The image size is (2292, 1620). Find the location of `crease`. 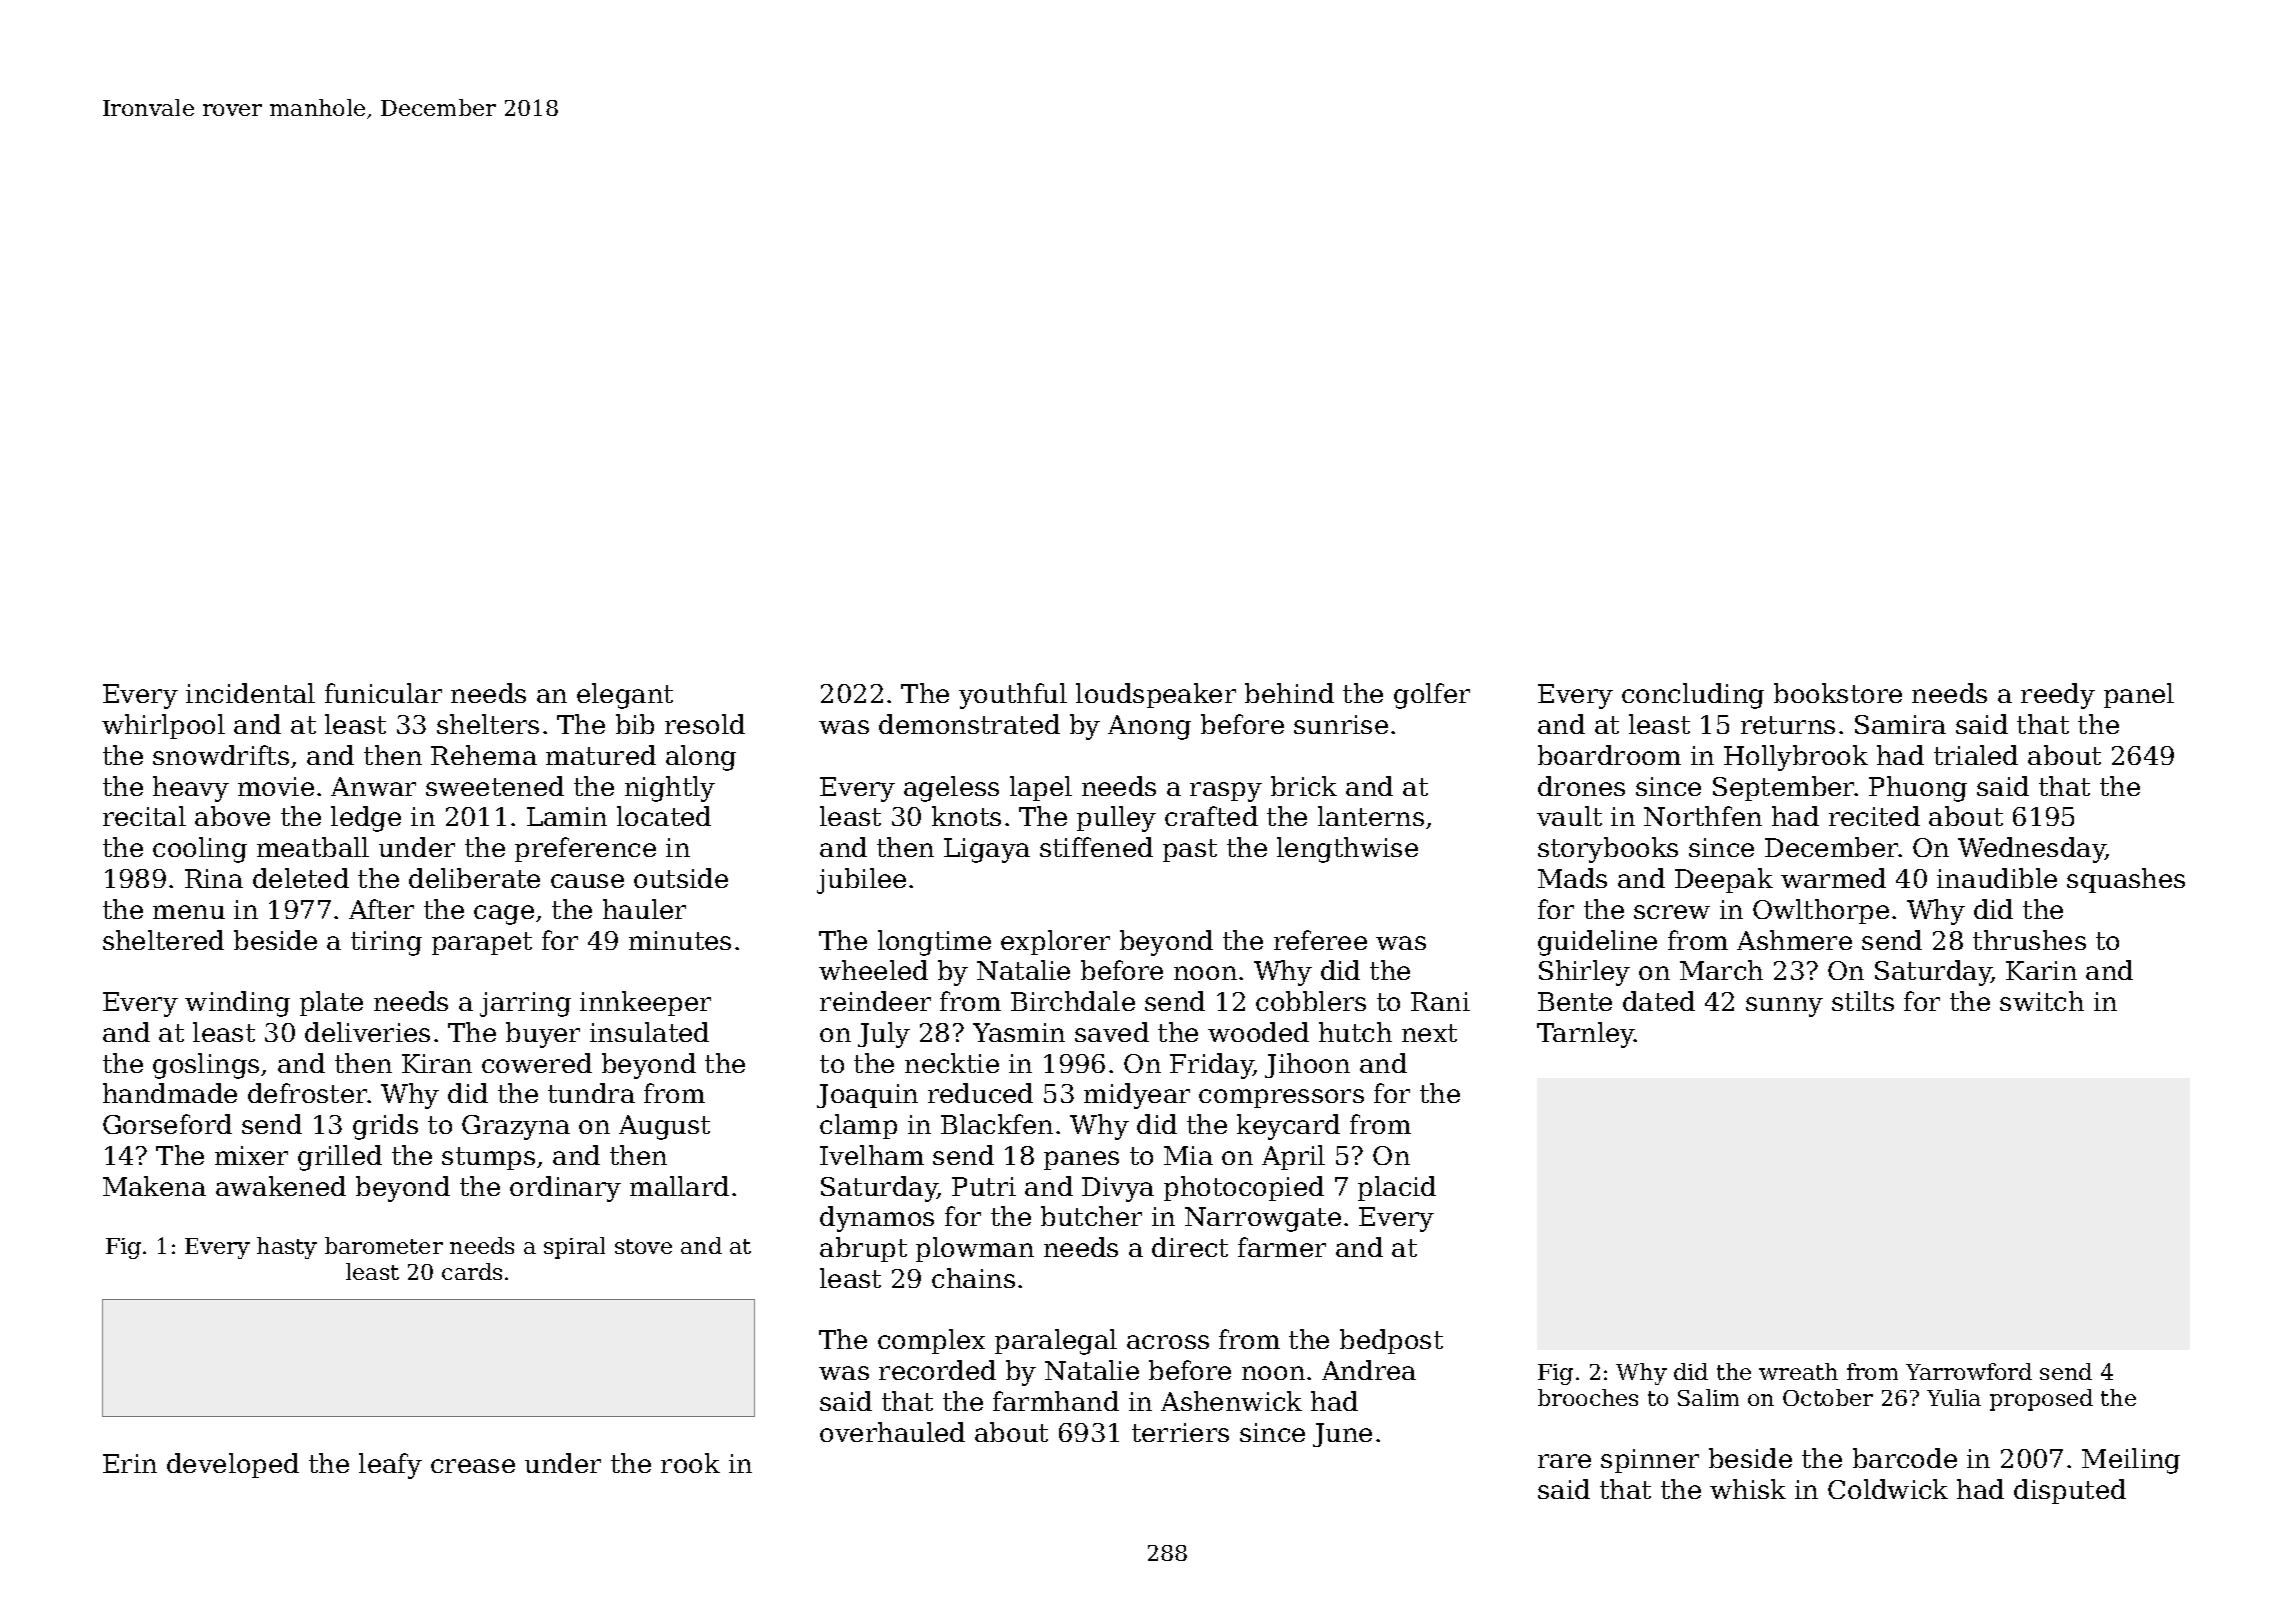

crease is located at coordinates (473, 1466).
